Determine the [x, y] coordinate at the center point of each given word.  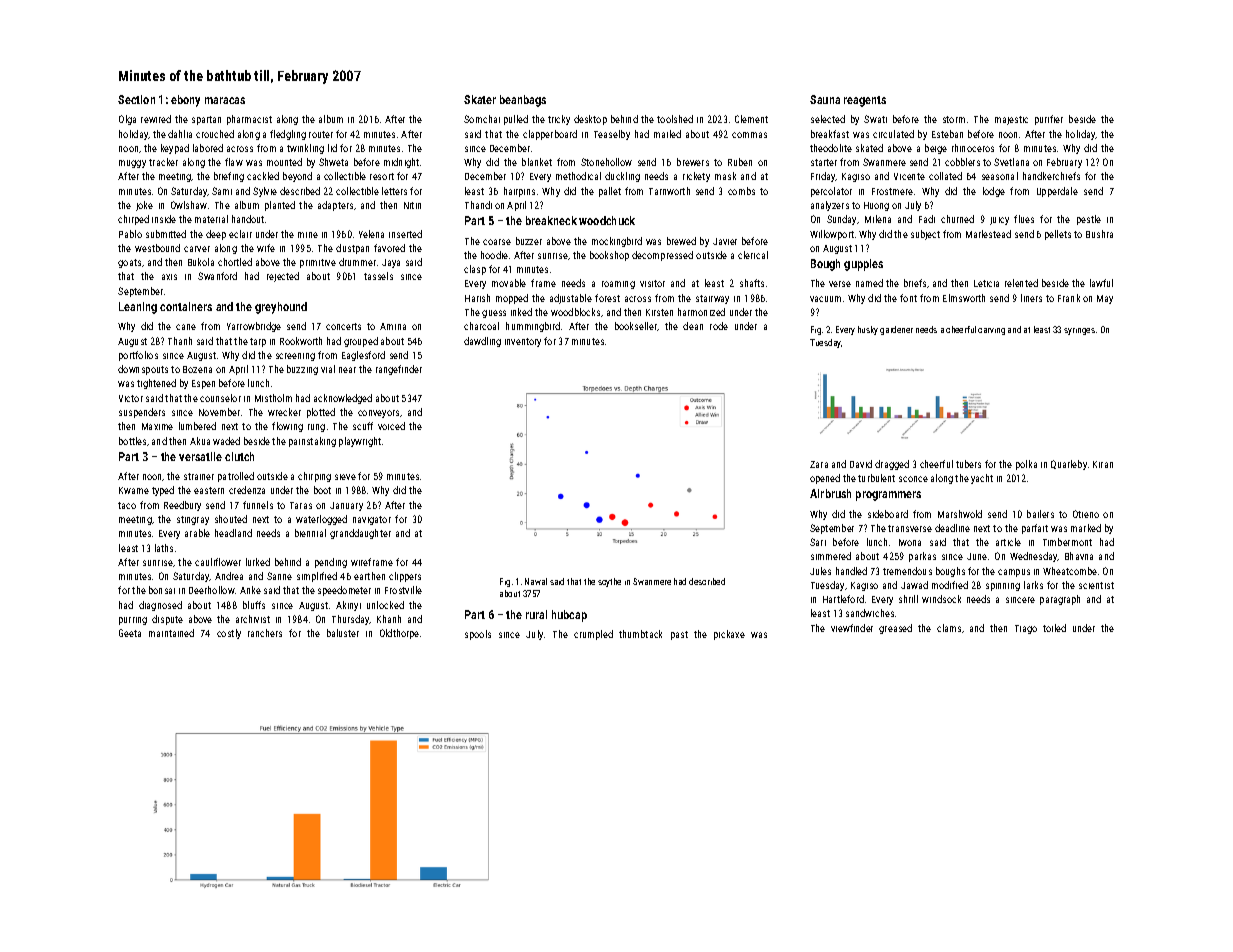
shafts [752, 283]
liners [1031, 298]
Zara [819, 464]
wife [266, 248]
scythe [609, 582]
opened [825, 479]
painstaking [312, 442]
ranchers [265, 633]
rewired [156, 119]
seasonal [1000, 176]
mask [725, 176]
